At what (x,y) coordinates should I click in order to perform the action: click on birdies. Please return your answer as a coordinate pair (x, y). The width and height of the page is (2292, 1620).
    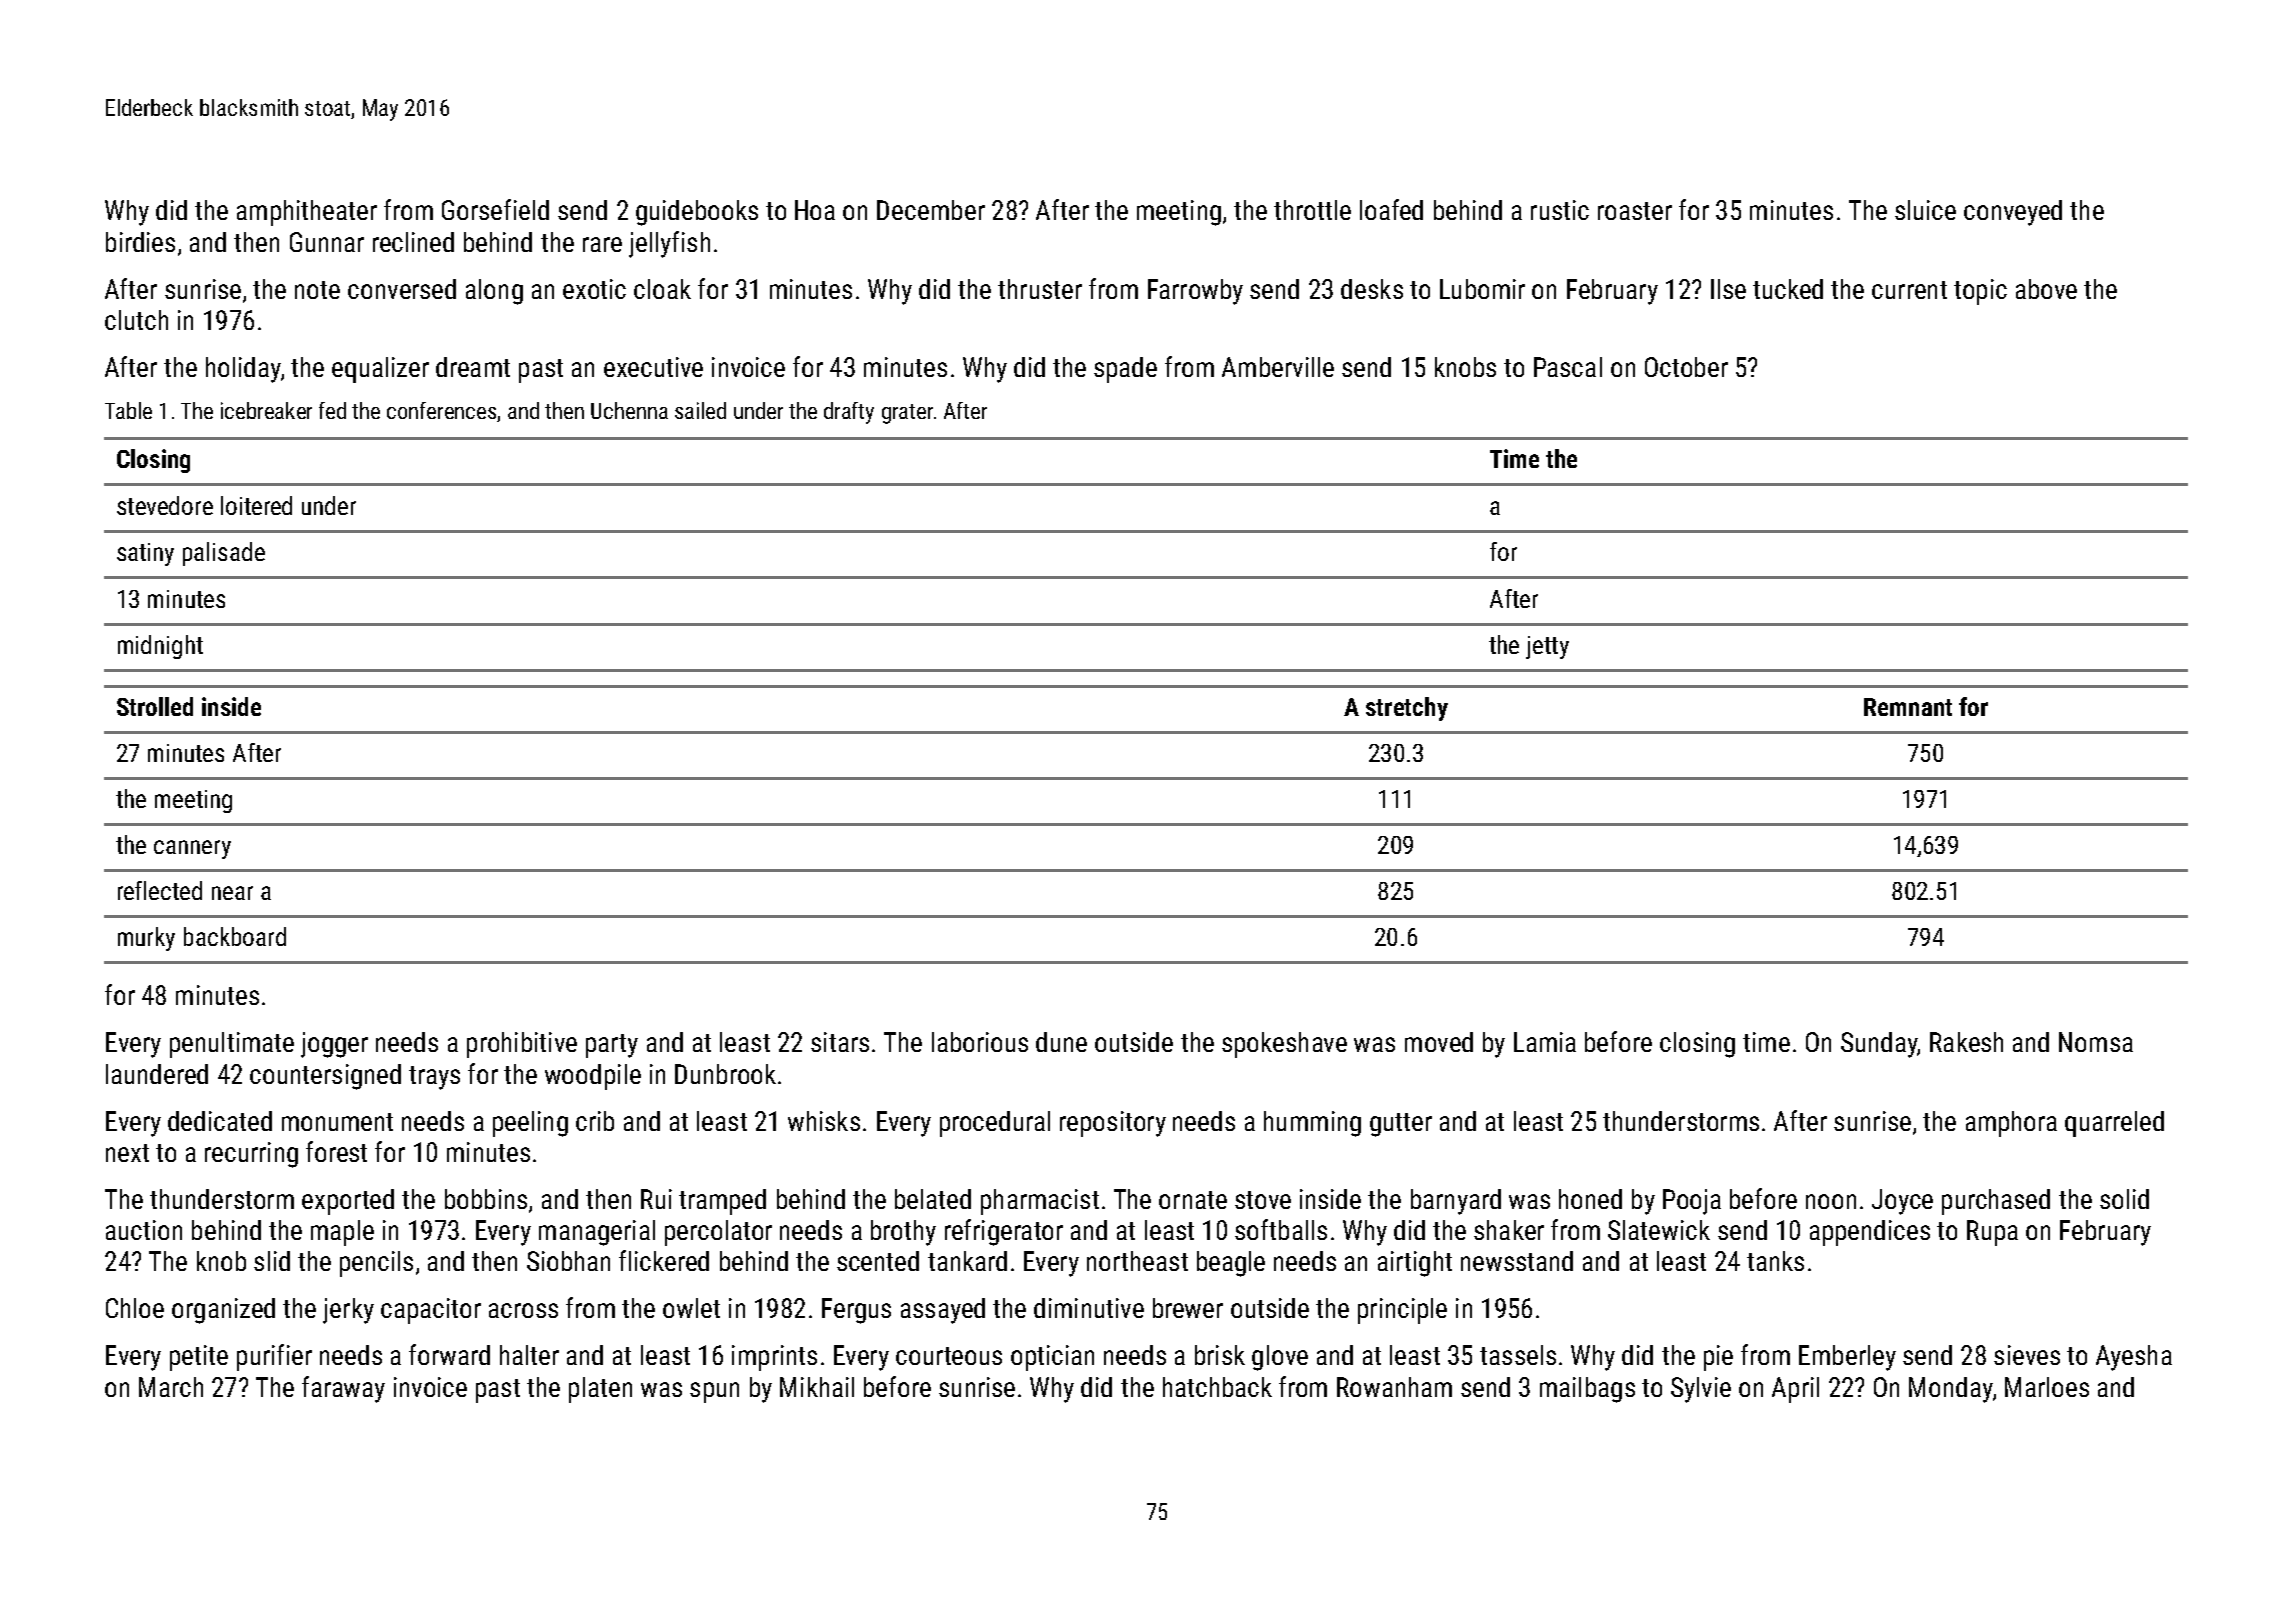
    Looking at the image, I should click on (140, 242).
